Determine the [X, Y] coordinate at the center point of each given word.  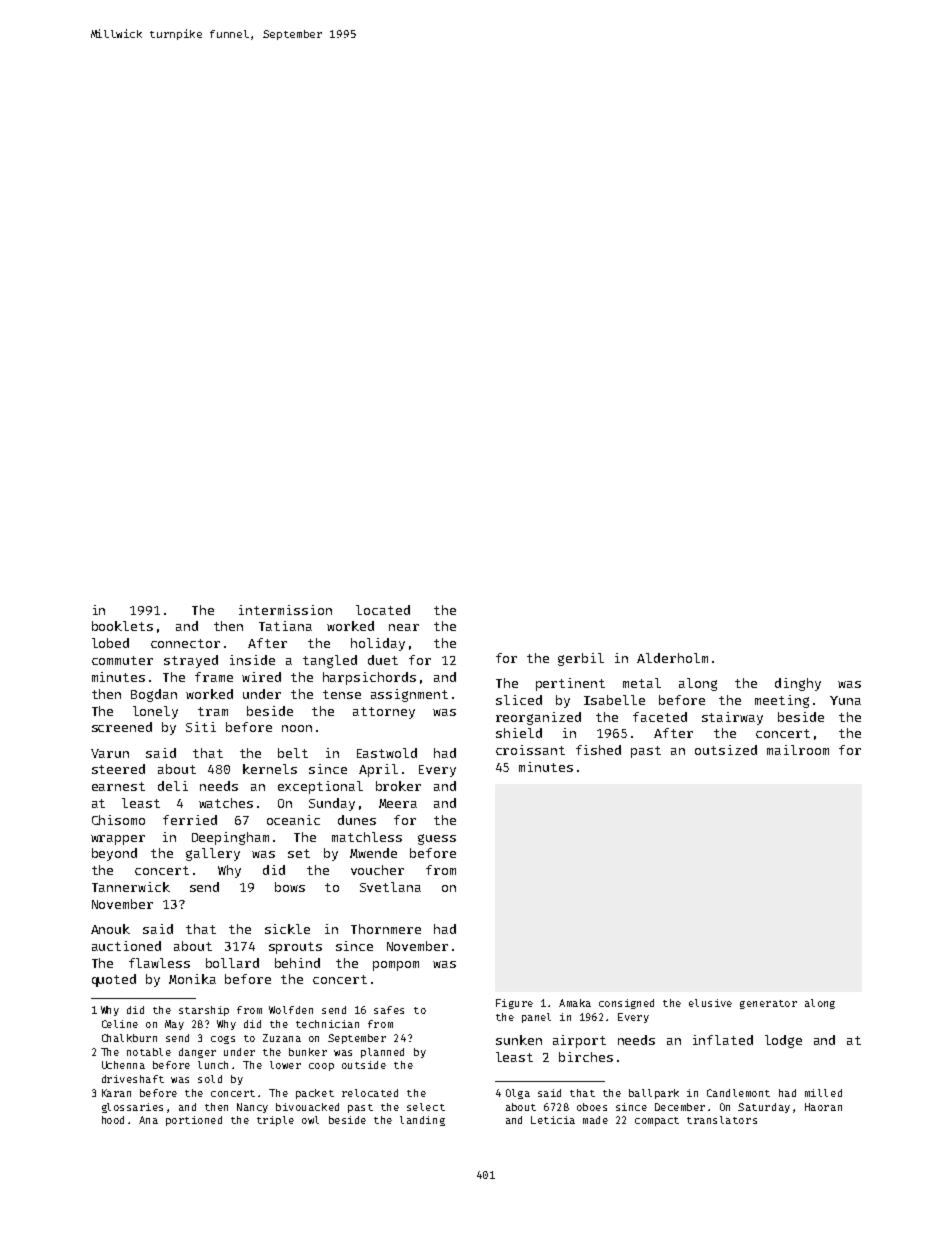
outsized [726, 750]
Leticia [553, 1120]
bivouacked [307, 1107]
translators [722, 1120]
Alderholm [672, 658]
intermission [285, 610]
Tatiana [285, 626]
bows [290, 887]
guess [437, 839]
